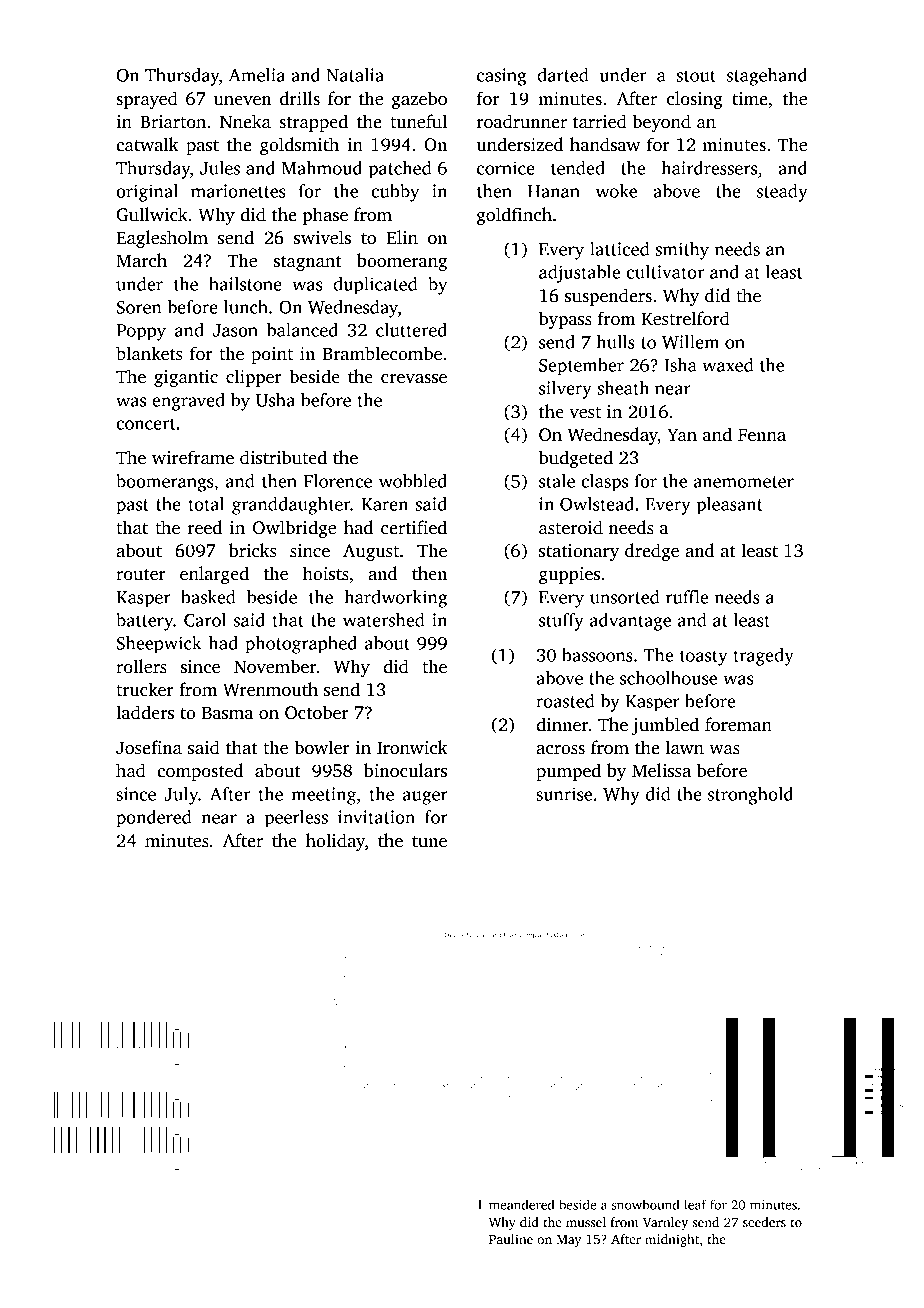 The width and height of the image is (924, 1308). I want to click on meandered, so click(522, 1204).
